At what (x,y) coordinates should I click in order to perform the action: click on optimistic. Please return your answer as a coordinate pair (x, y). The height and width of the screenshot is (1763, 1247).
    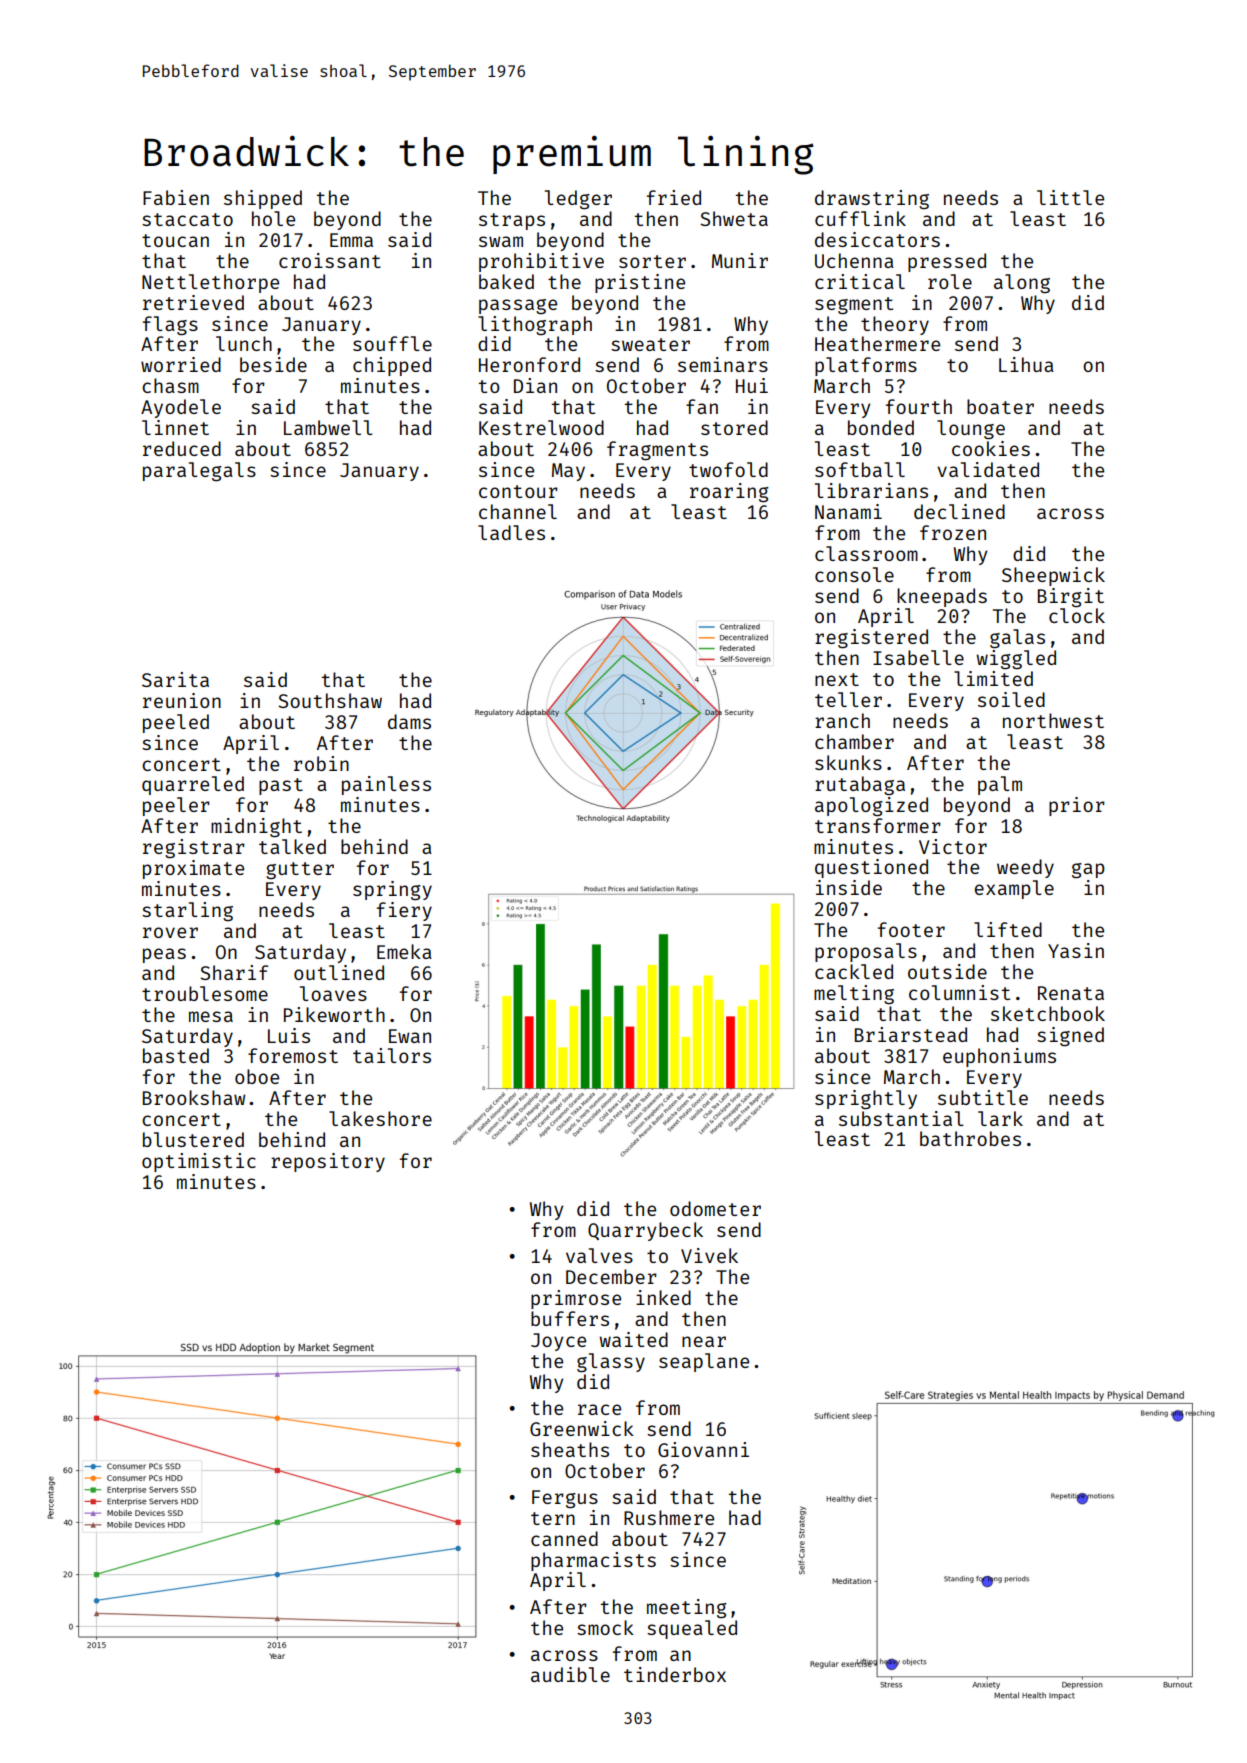
    Looking at the image, I should click on (199, 1162).
